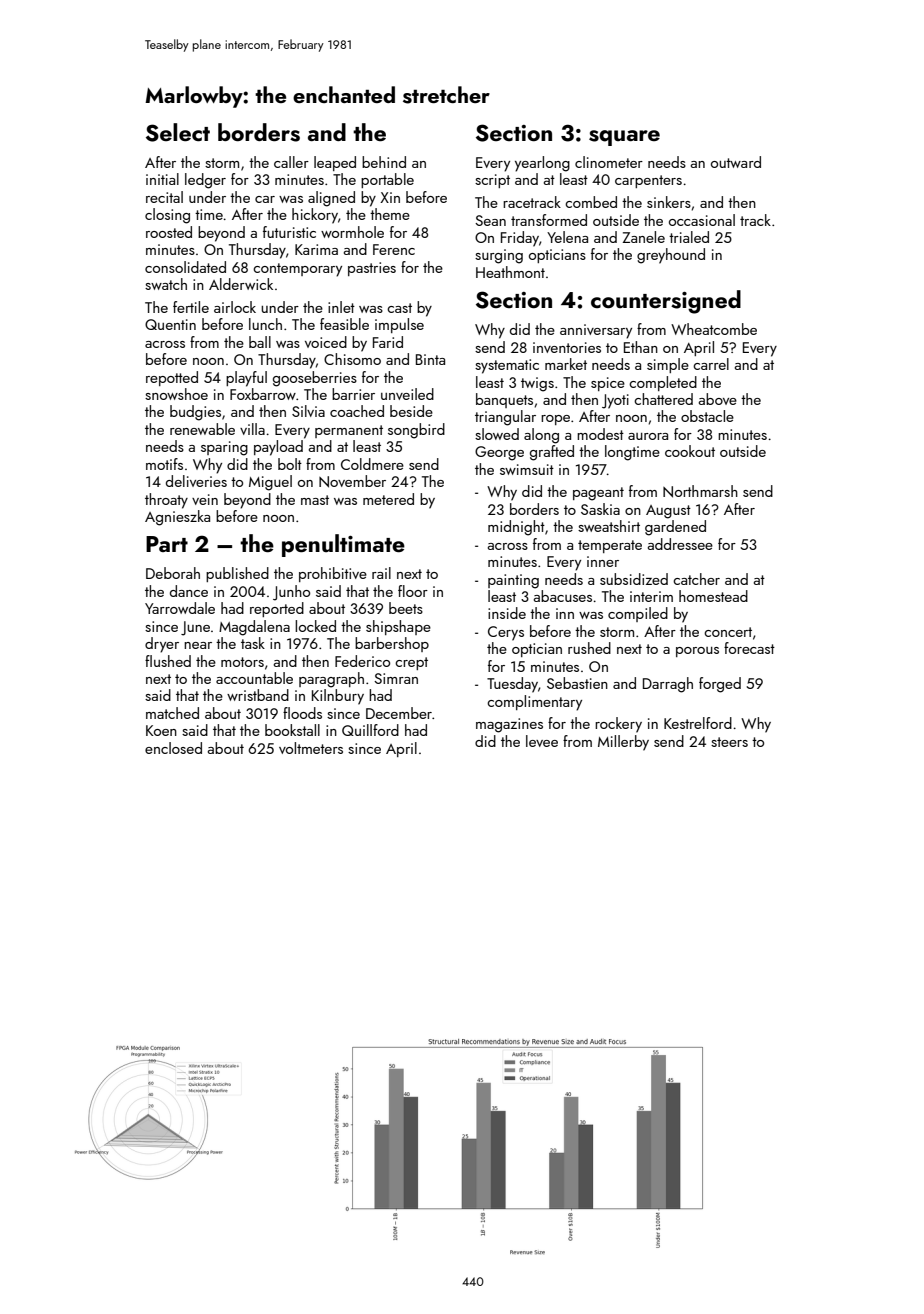 The height and width of the page is (1314, 924). Describe the element at coordinates (388, 499) in the page. I see `metered` at that location.
